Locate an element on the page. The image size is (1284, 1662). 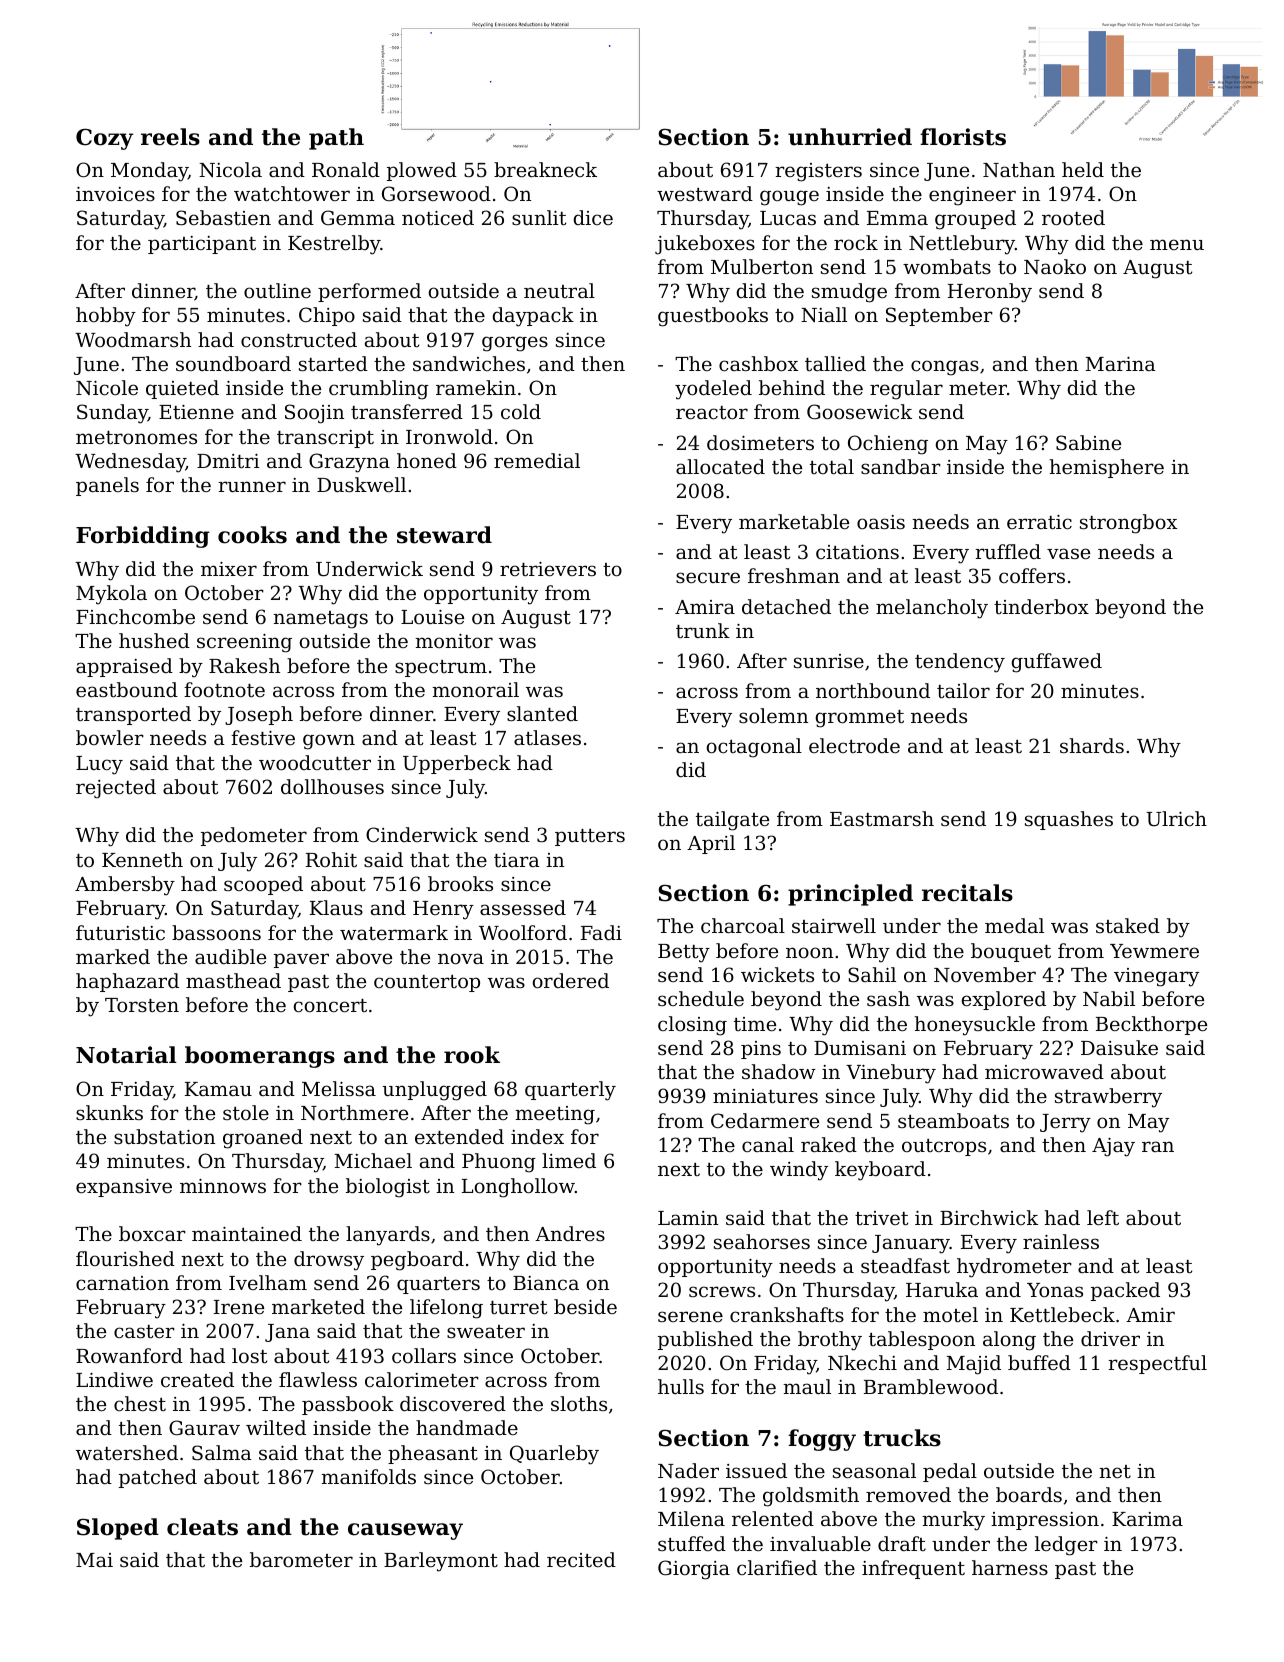
breakneck is located at coordinates (545, 169).
